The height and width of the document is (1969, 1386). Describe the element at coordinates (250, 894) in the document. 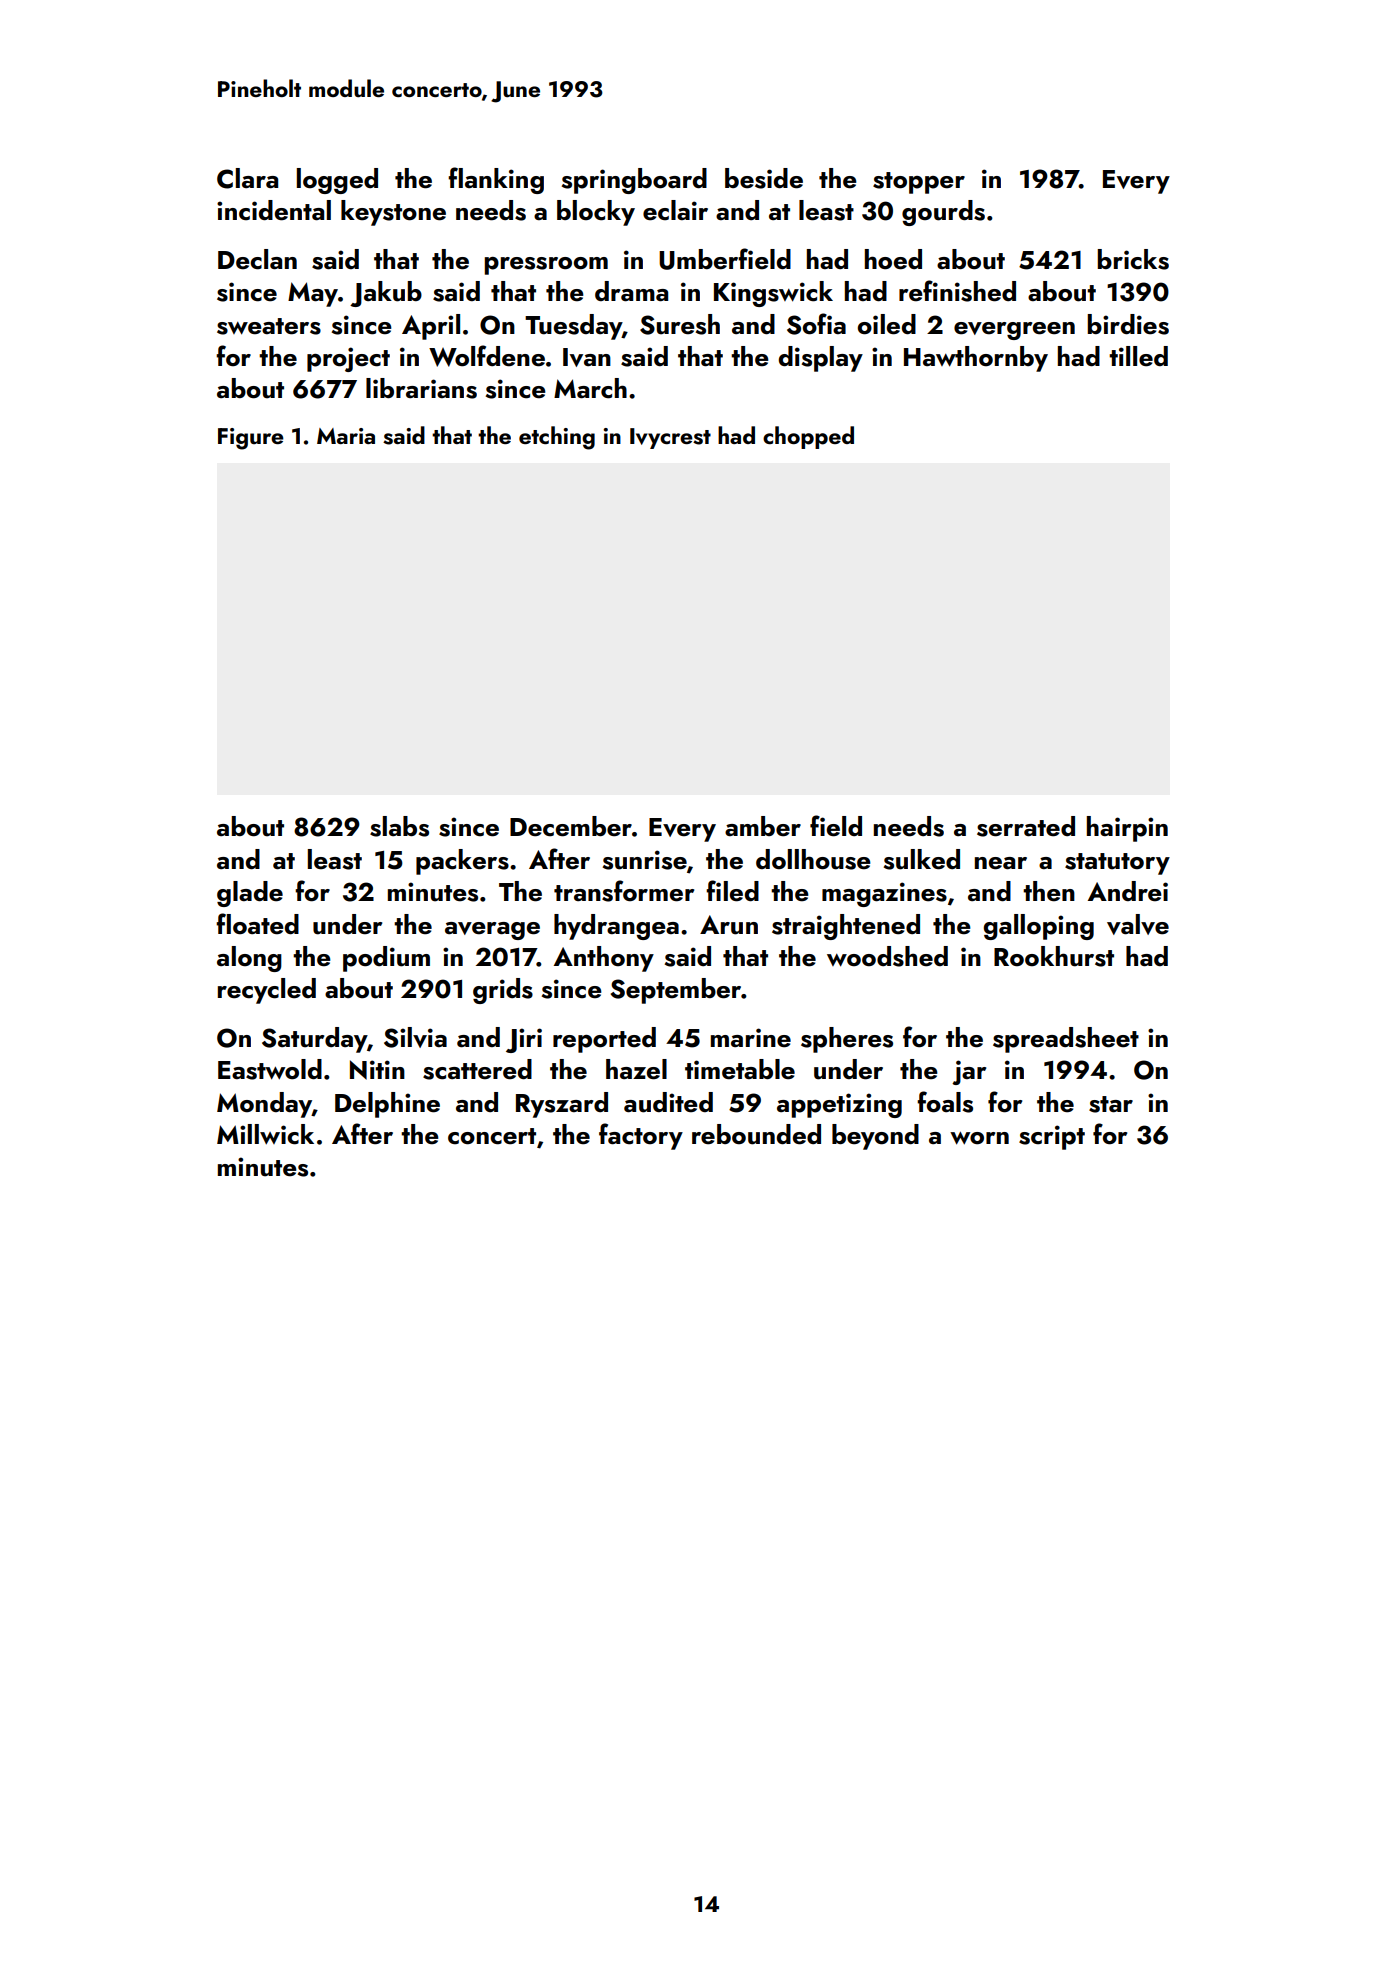

I see `glade` at that location.
